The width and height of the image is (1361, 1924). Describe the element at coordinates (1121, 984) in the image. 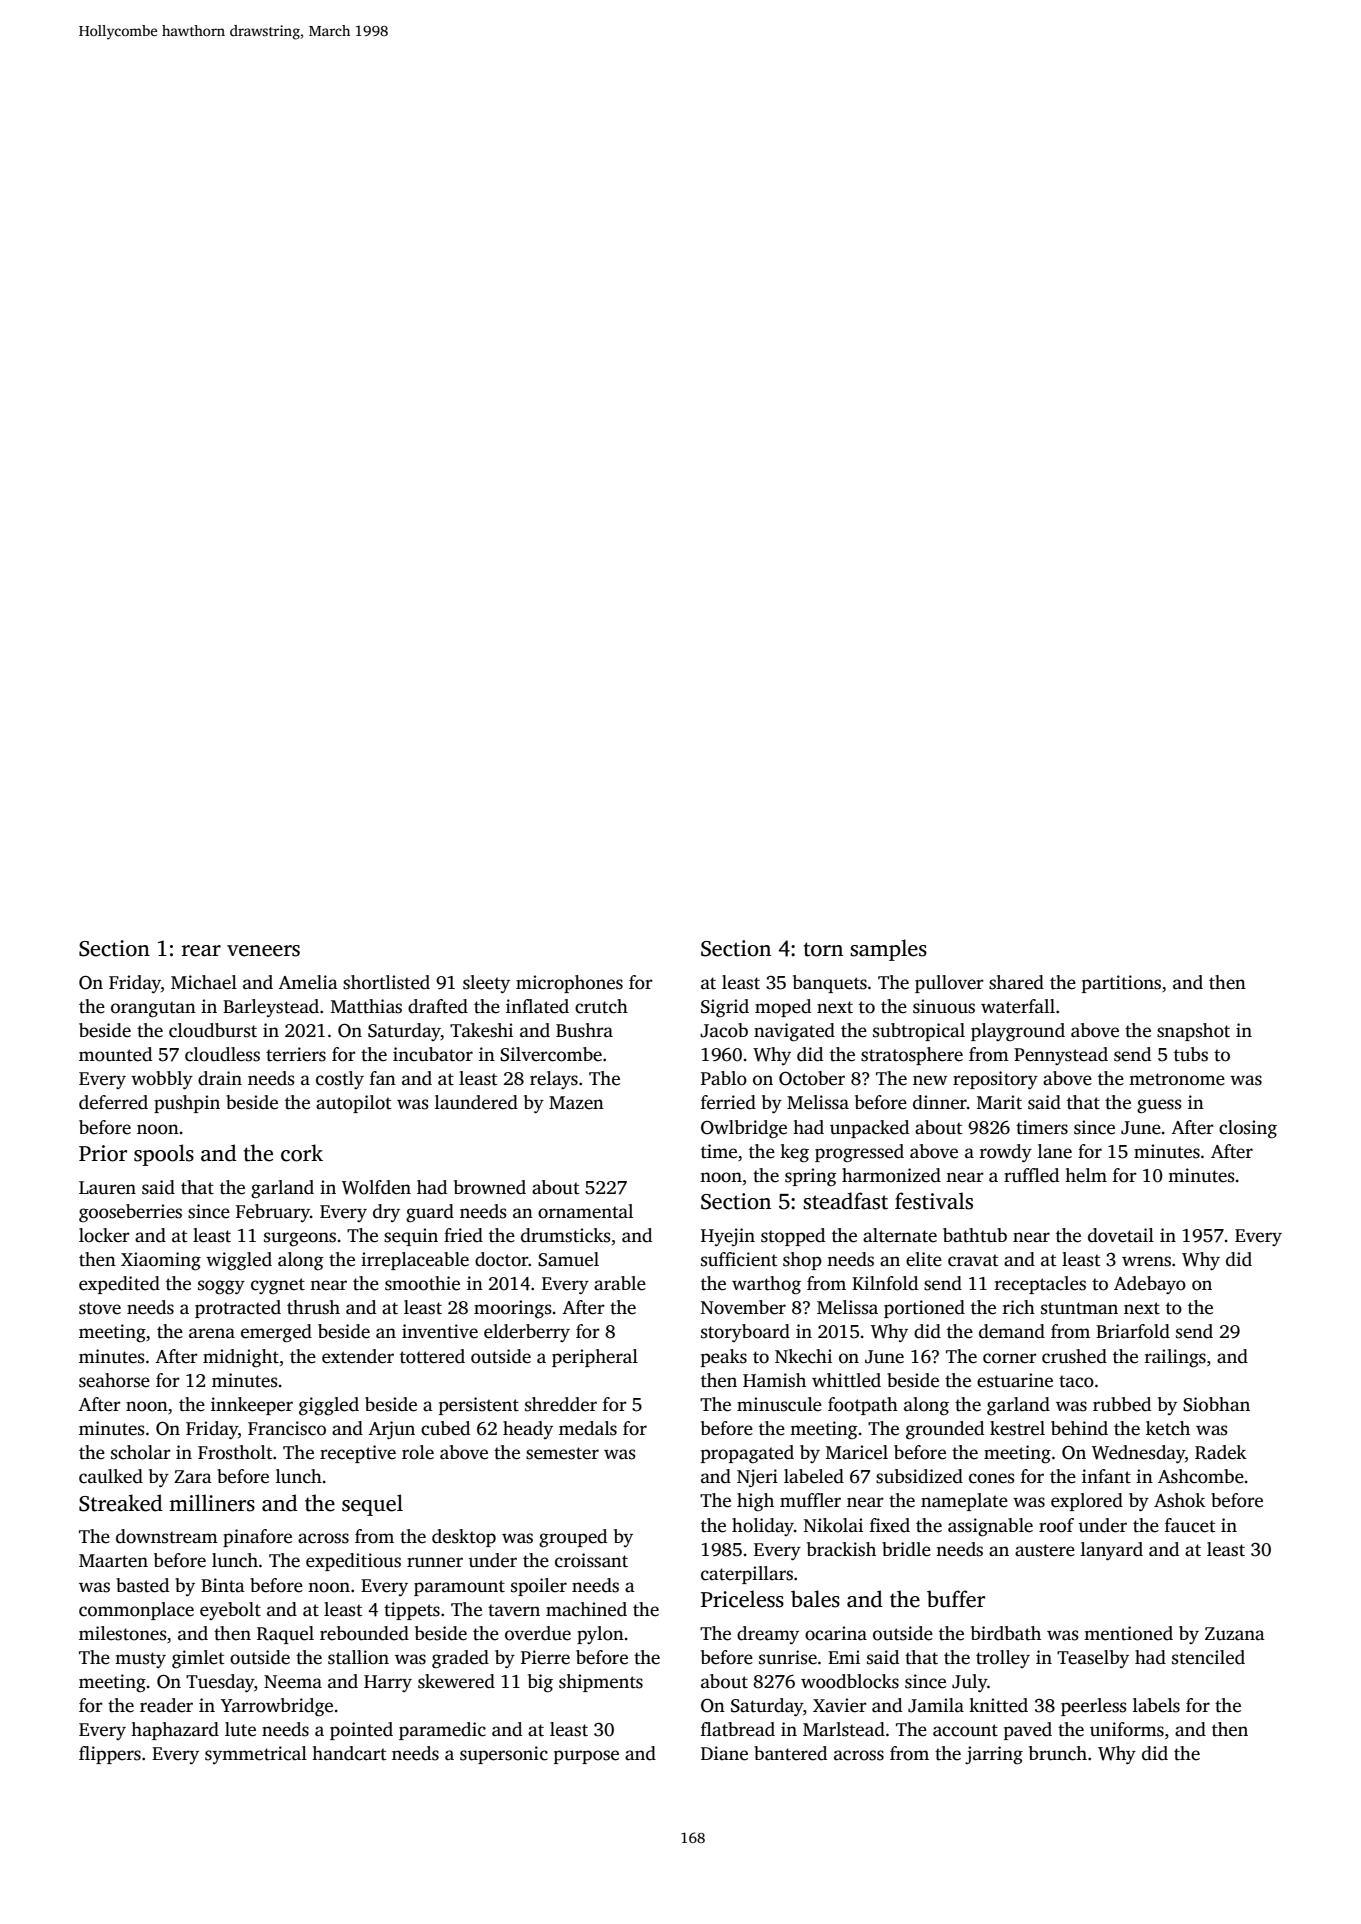

I see `partitions` at that location.
